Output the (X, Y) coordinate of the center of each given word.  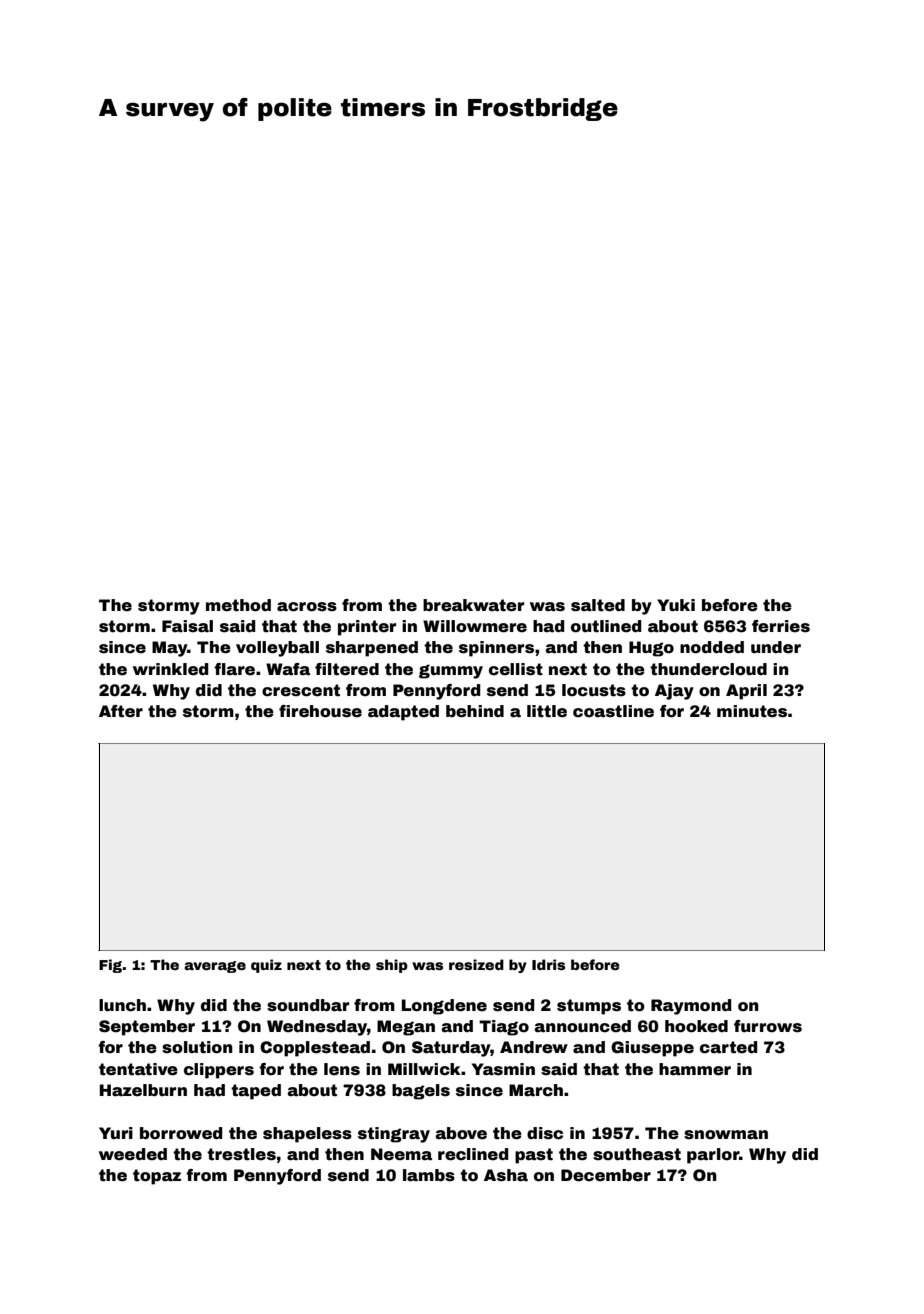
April (746, 692)
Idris (548, 964)
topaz (157, 1177)
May (170, 649)
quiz (266, 966)
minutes (752, 711)
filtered (347, 669)
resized (476, 964)
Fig (110, 966)
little (547, 711)
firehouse (320, 711)
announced (582, 1026)
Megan (406, 1028)
